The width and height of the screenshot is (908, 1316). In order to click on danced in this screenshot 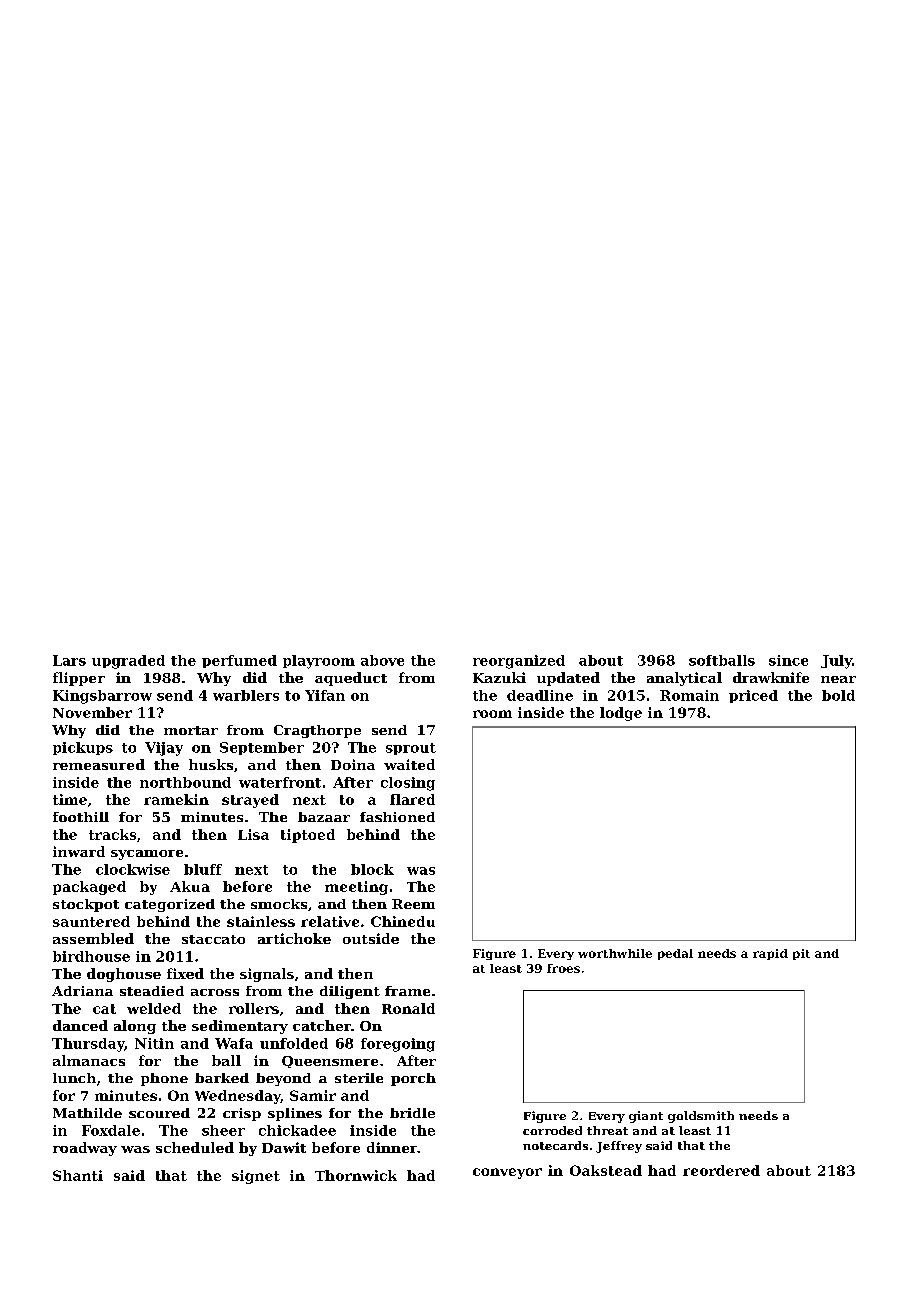, I will do `click(80, 1025)`.
